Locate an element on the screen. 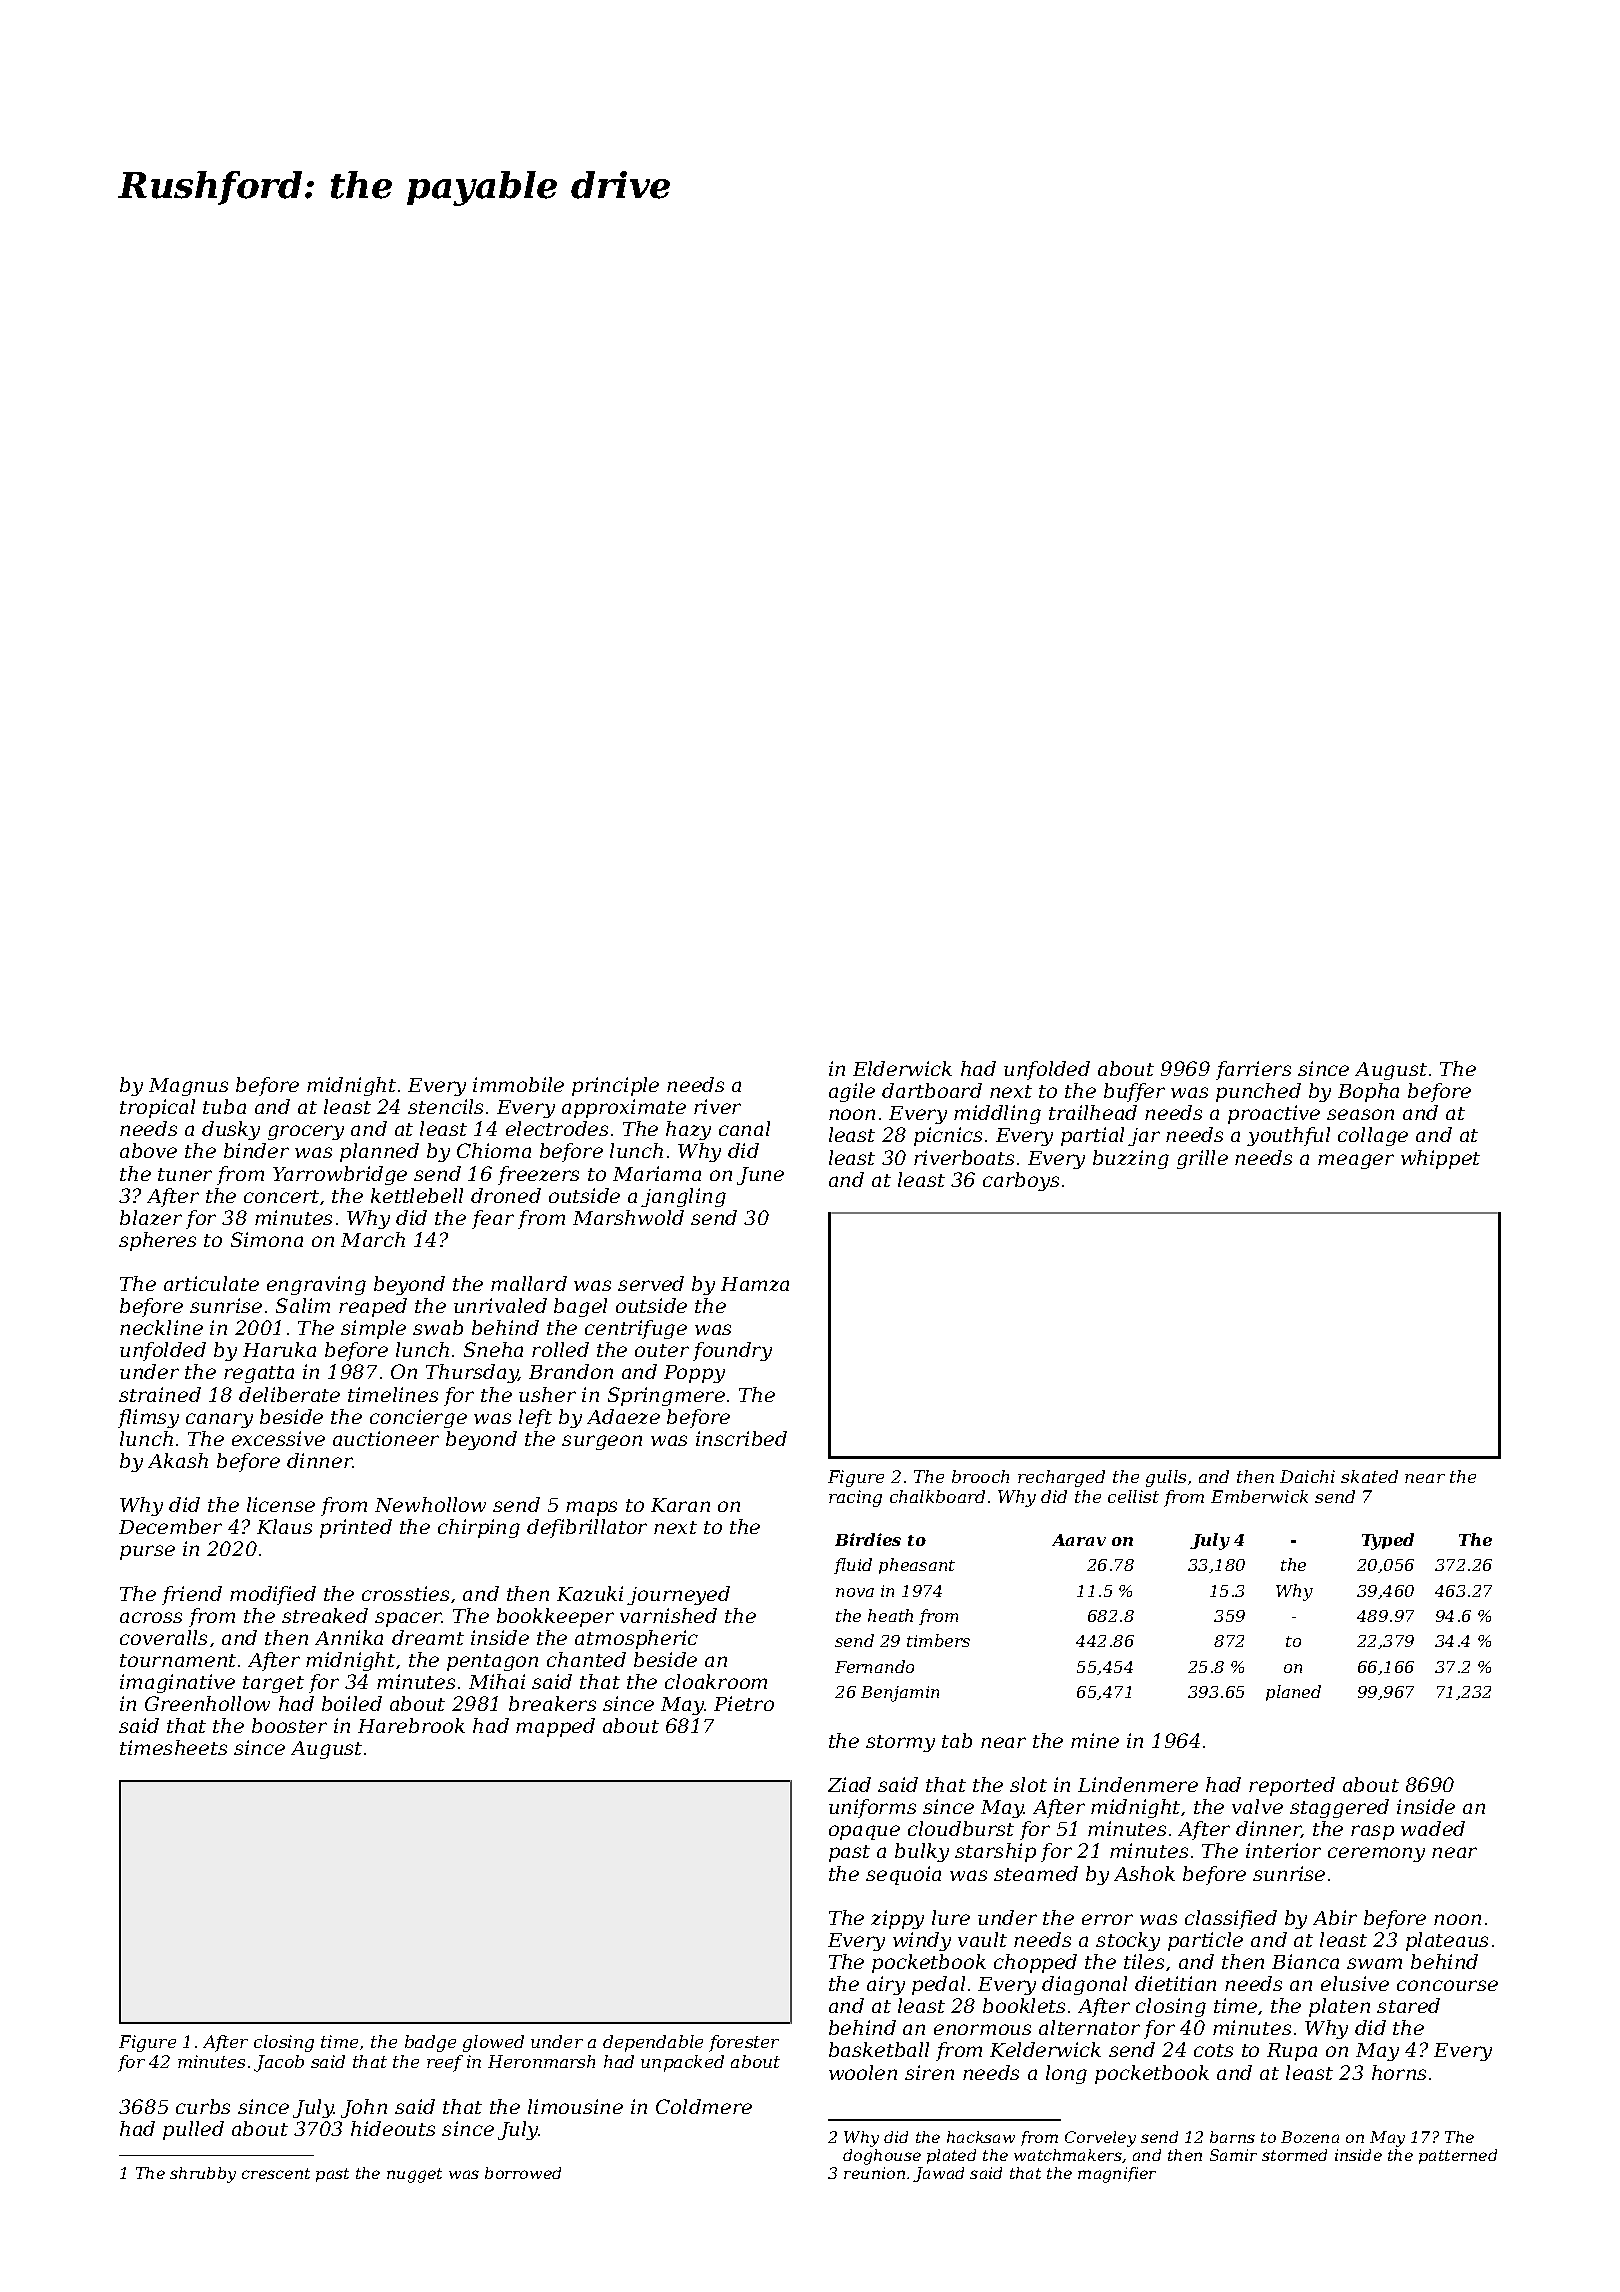  shrubby is located at coordinates (203, 2175).
